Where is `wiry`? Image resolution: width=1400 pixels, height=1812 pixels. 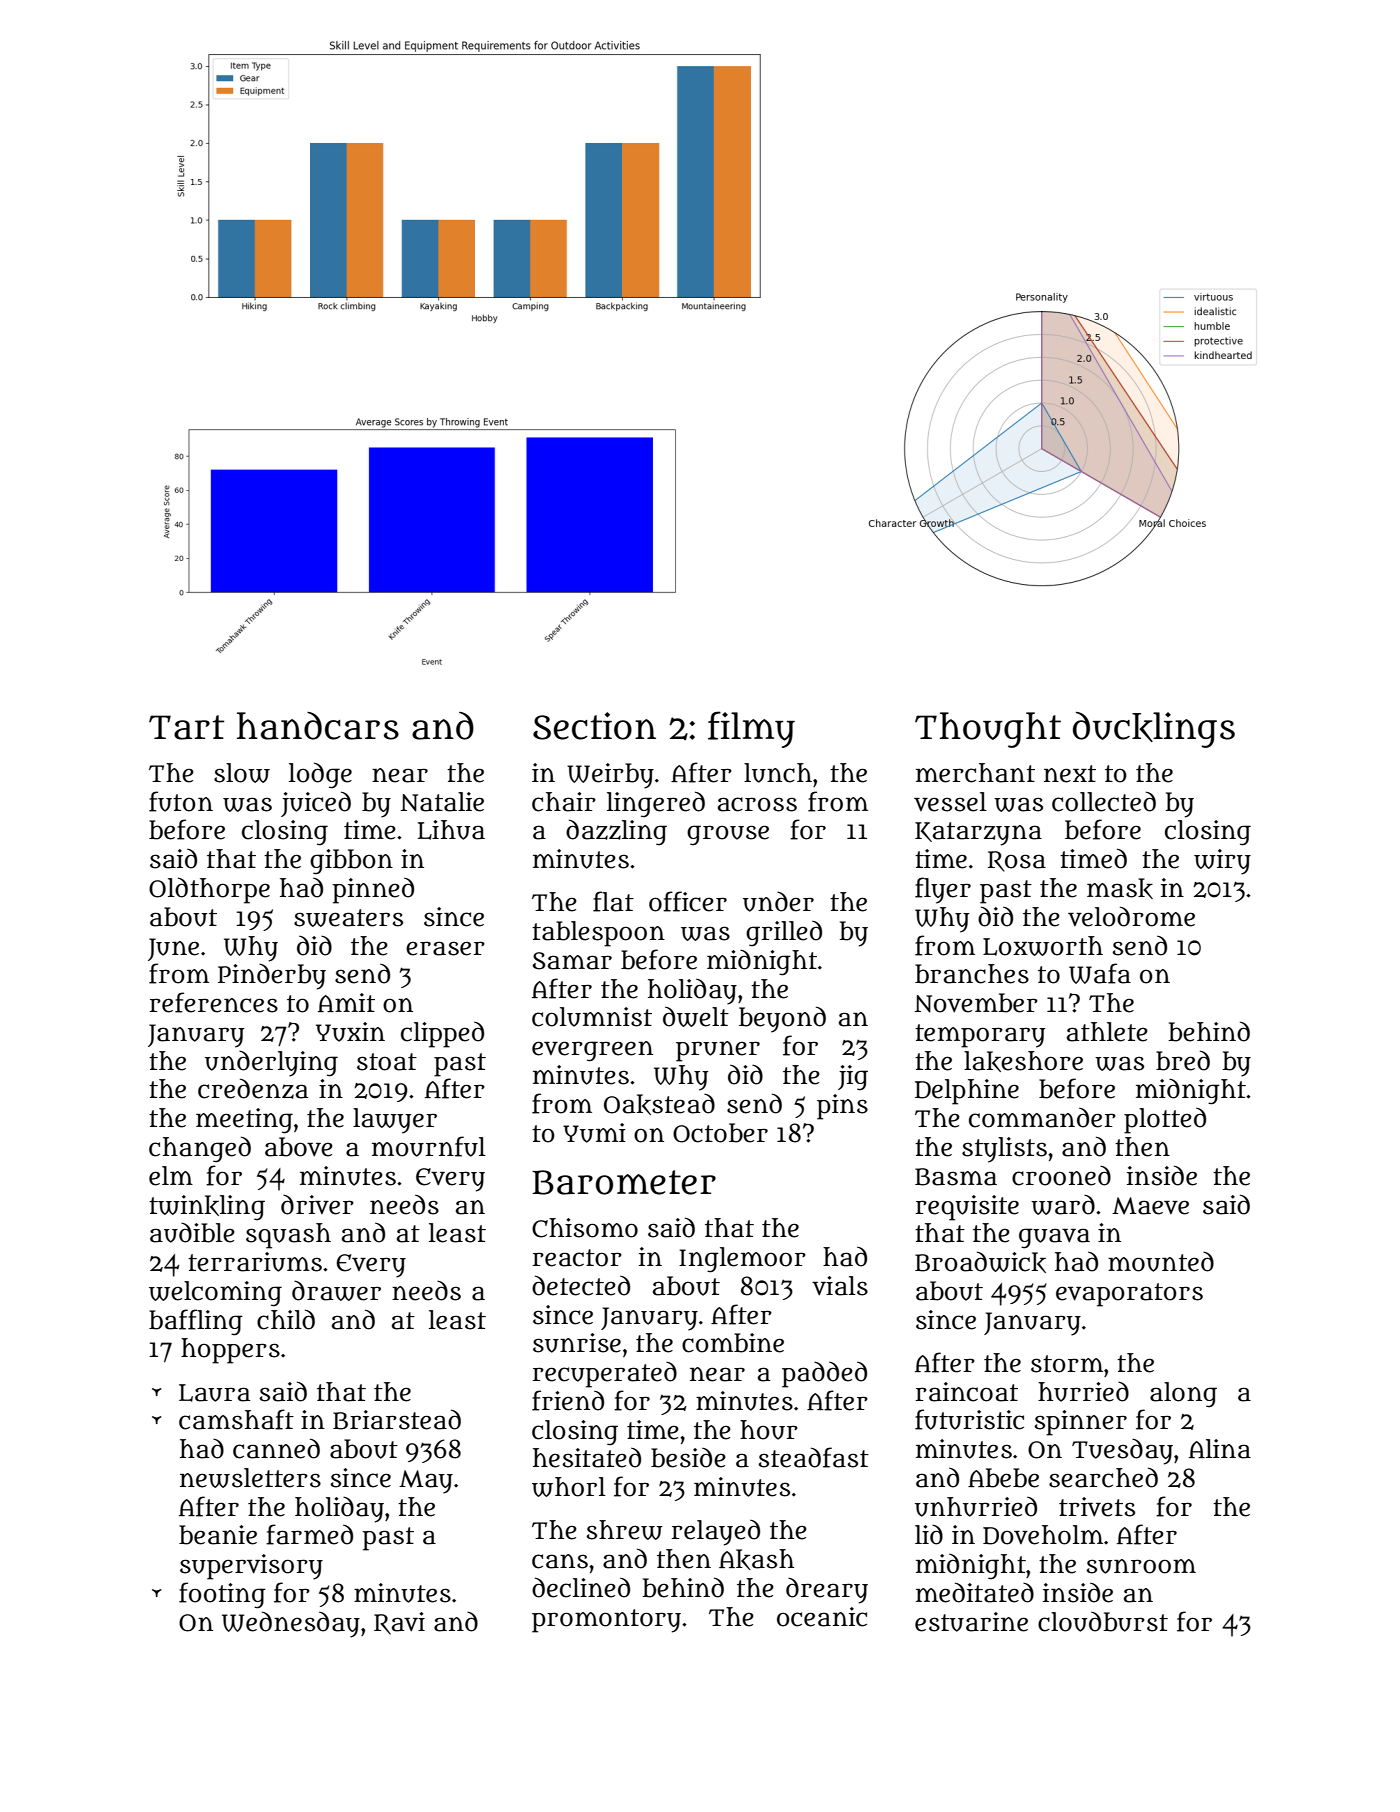 wiry is located at coordinates (1222, 862).
